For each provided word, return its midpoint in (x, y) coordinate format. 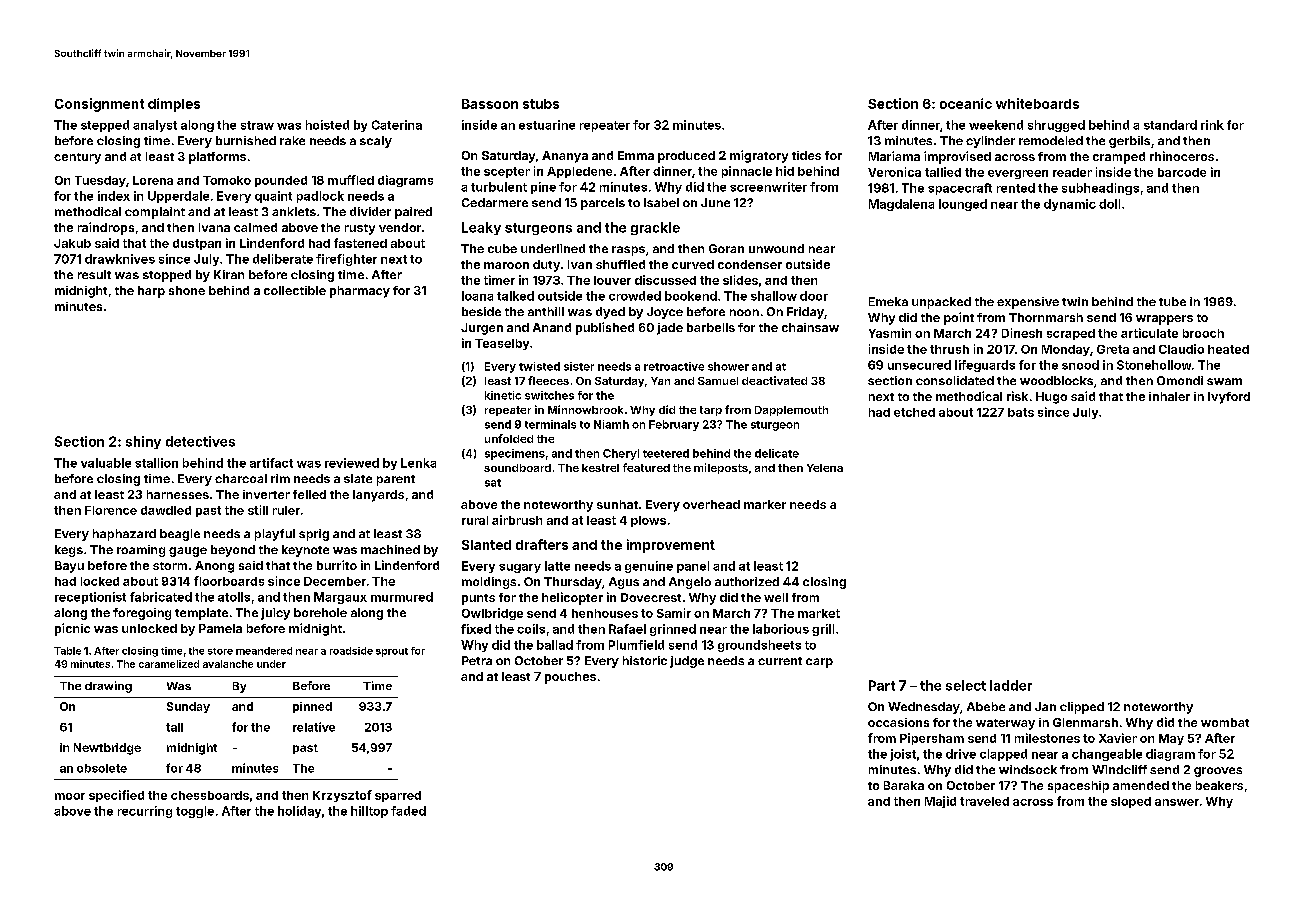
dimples (174, 105)
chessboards (210, 795)
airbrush (517, 520)
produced (686, 157)
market (819, 613)
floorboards (229, 581)
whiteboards (1037, 103)
